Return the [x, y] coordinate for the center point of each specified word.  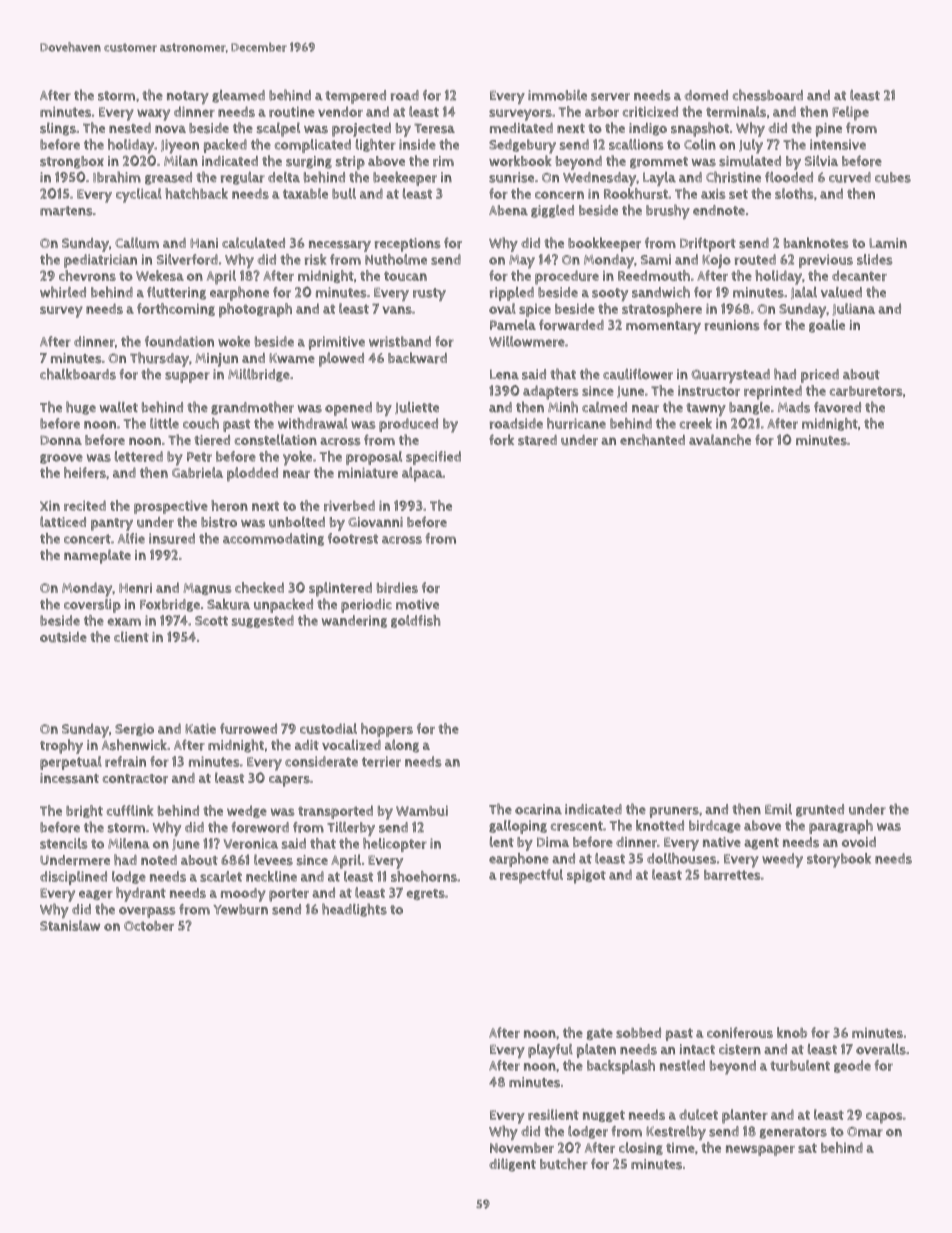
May [522, 262]
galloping [518, 827]
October [149, 926]
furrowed [248, 728]
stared [537, 440]
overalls [881, 1049]
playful [550, 1051]
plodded [252, 474]
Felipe [850, 113]
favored [837, 407]
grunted [820, 810]
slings [58, 129]
